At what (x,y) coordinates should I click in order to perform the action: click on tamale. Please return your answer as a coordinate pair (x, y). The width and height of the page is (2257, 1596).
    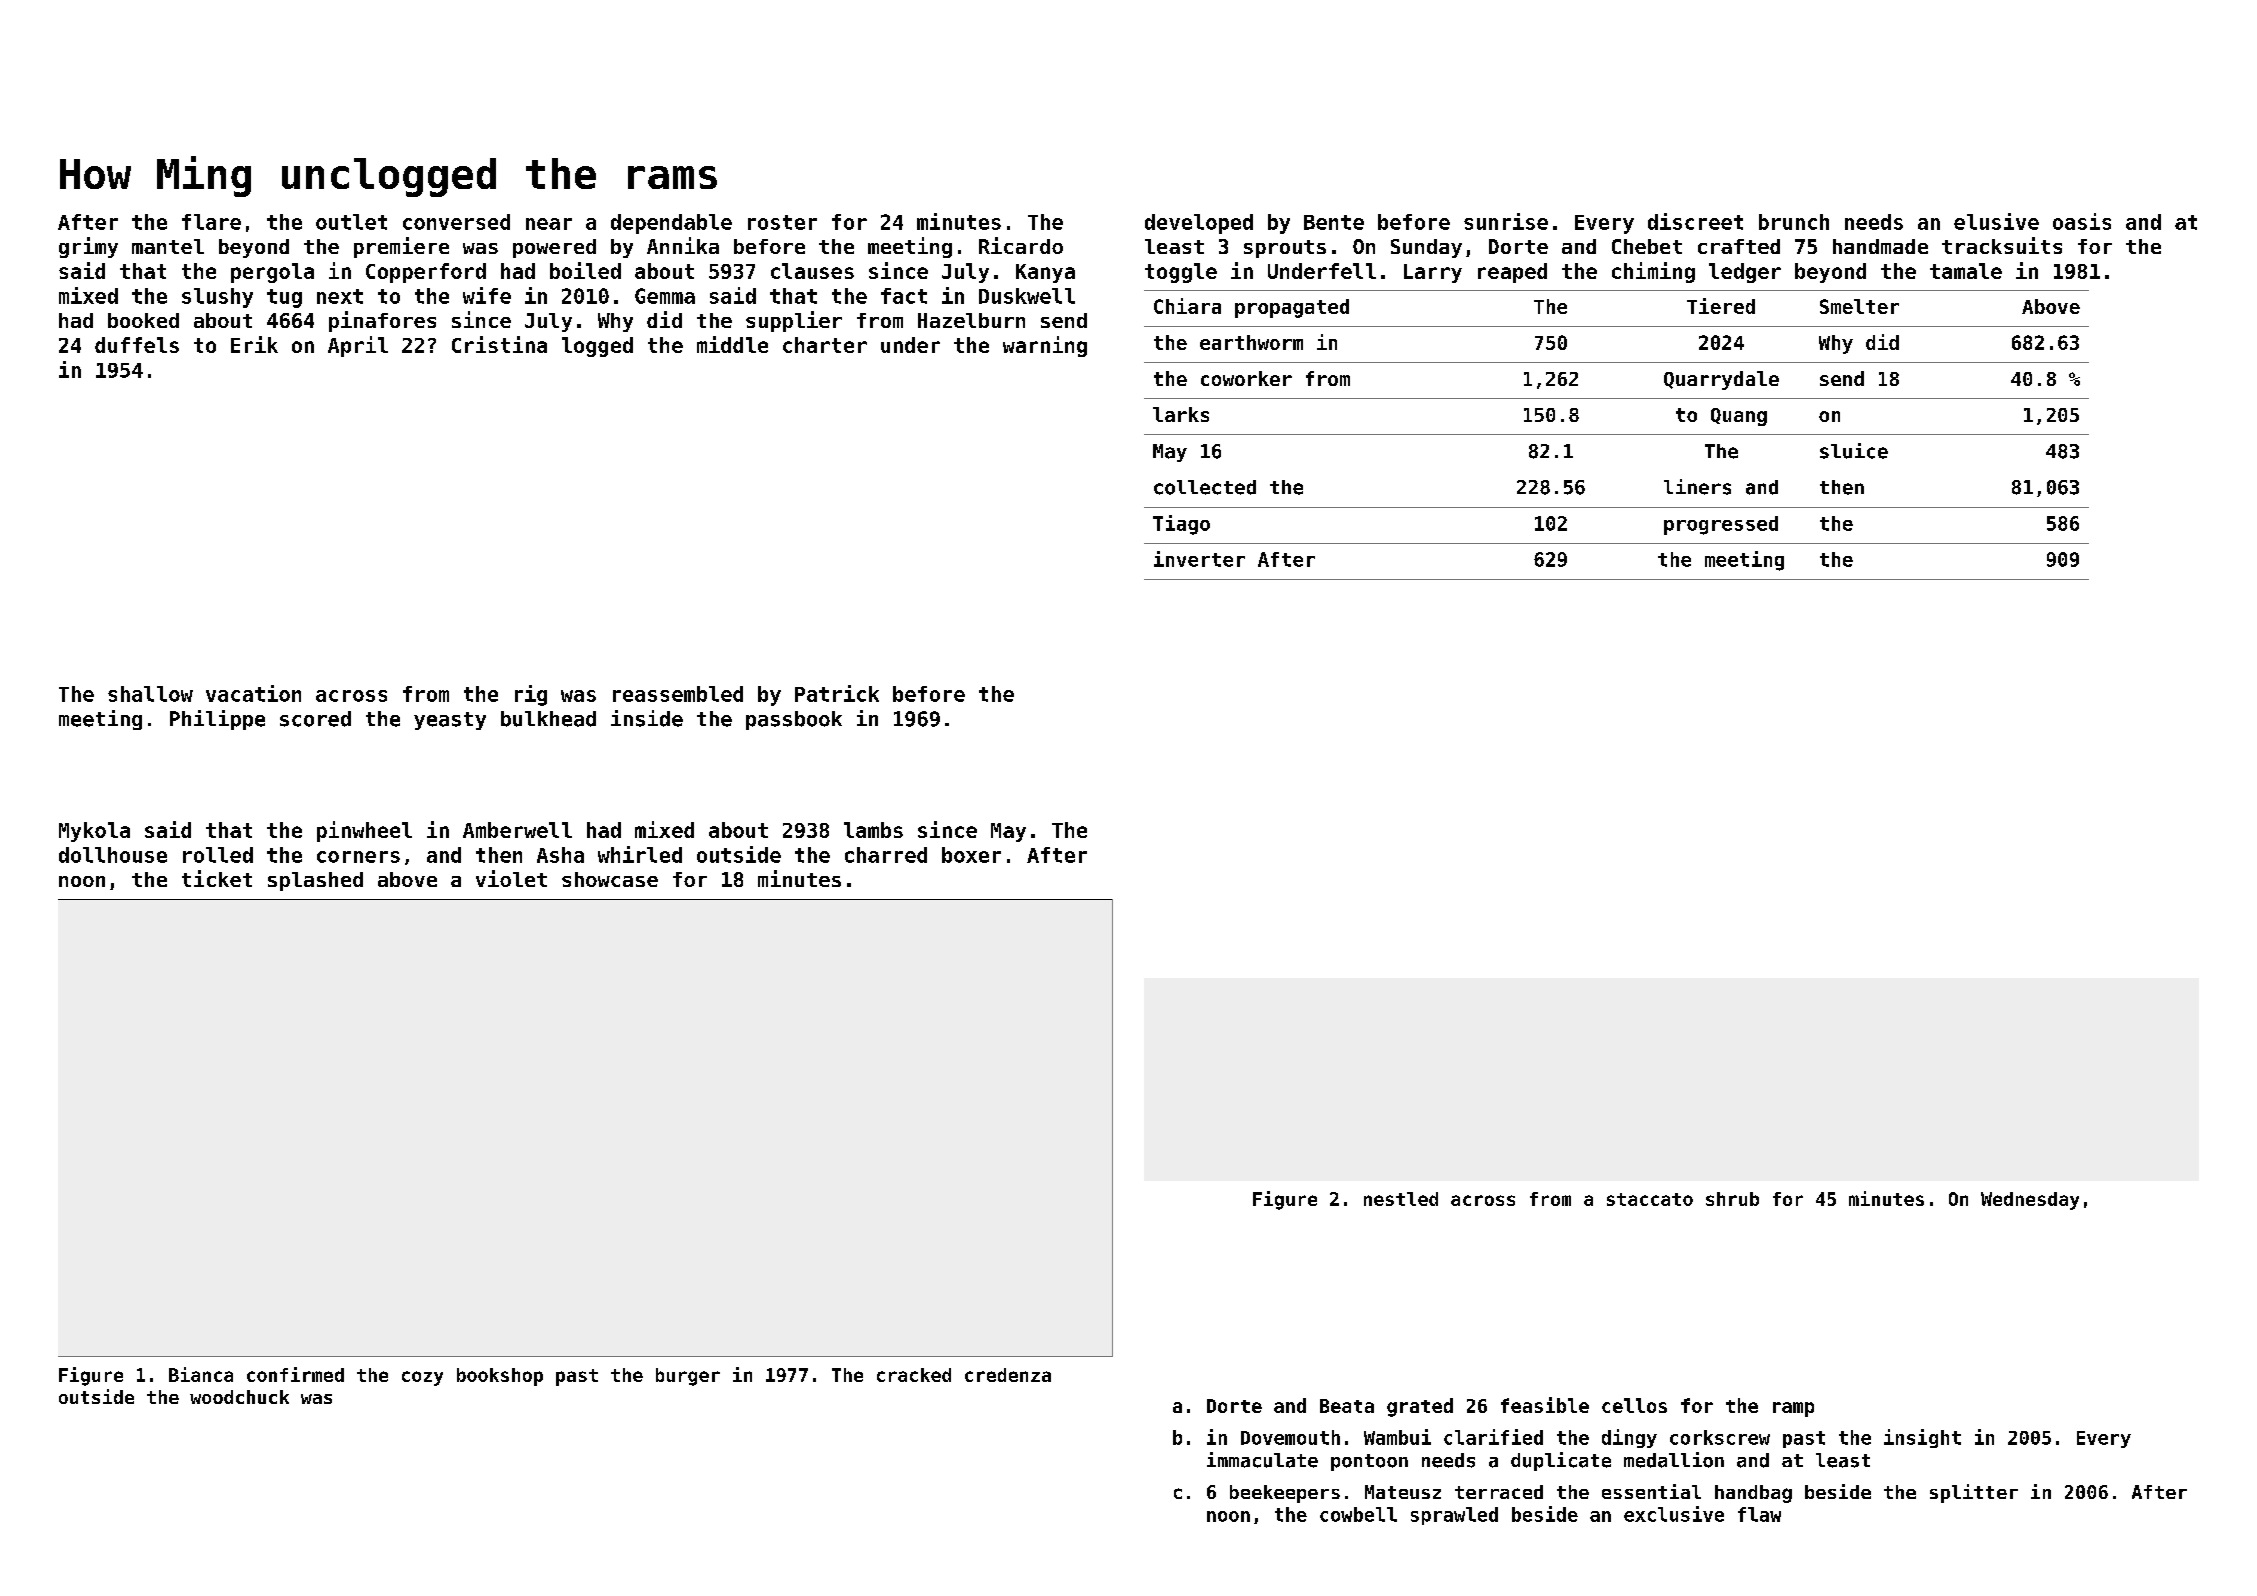
    Looking at the image, I should click on (1966, 271).
